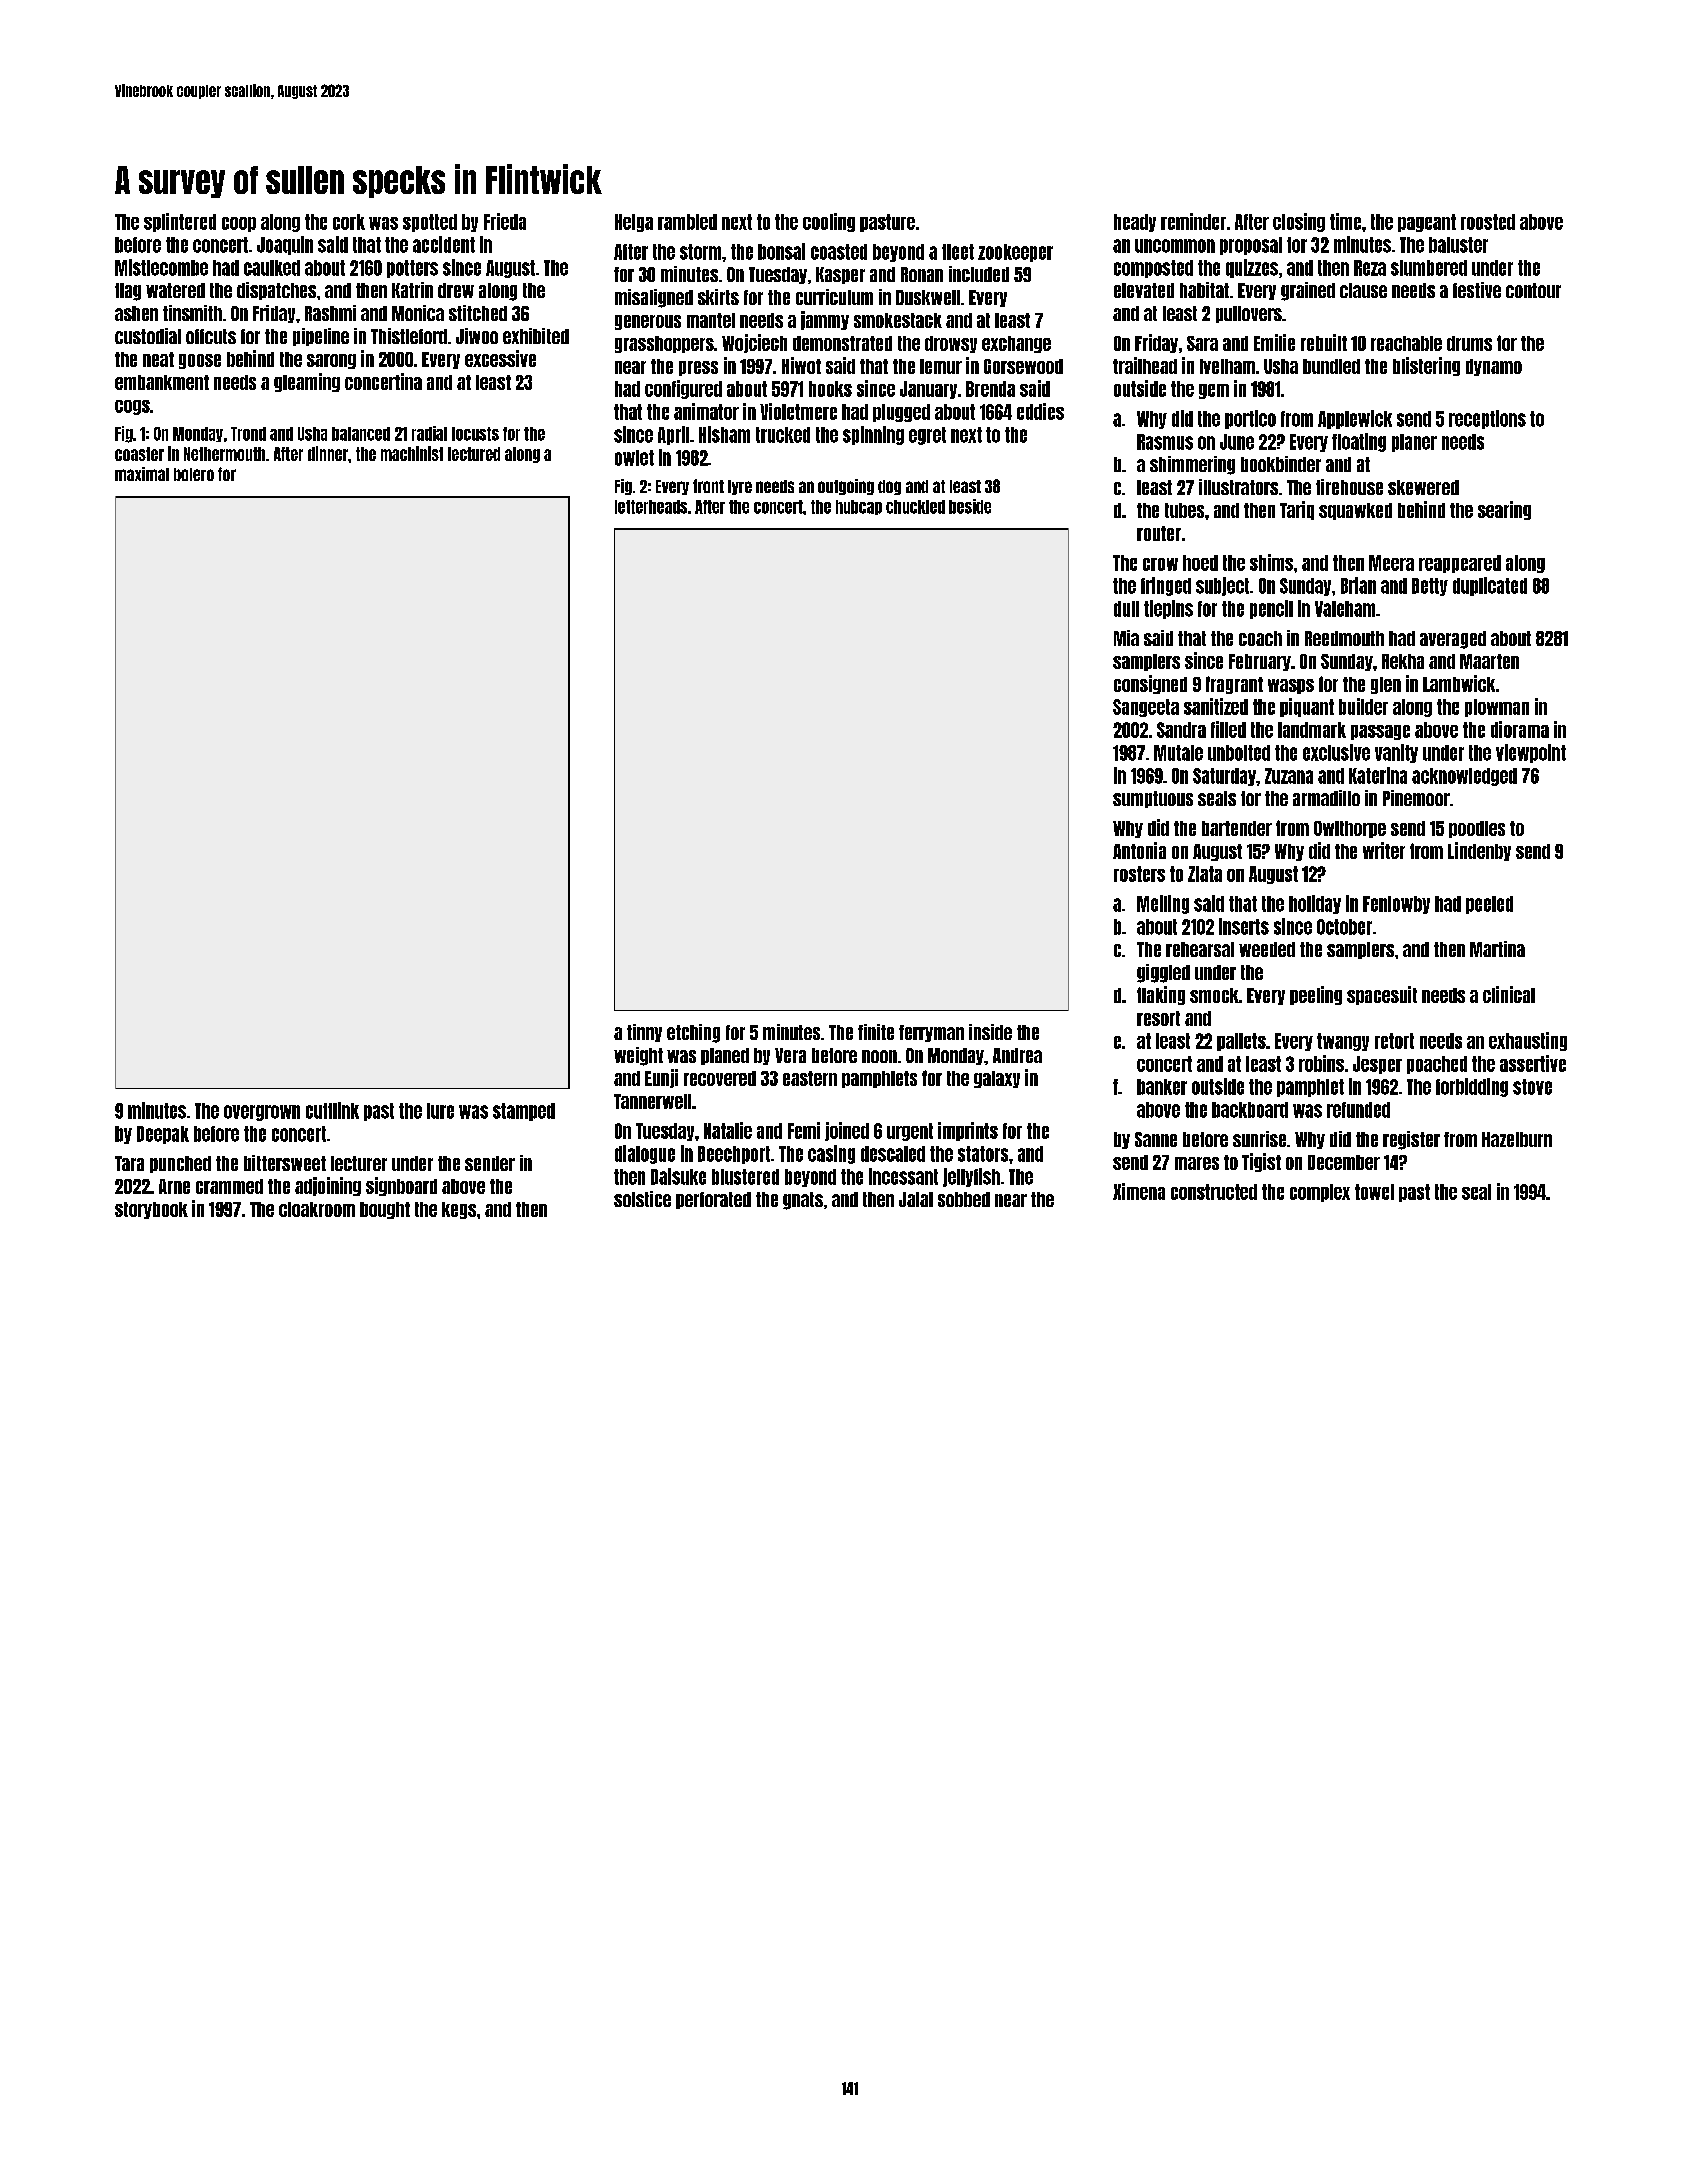  Describe the element at coordinates (990, 1032) in the document. I see `inside` at that location.
